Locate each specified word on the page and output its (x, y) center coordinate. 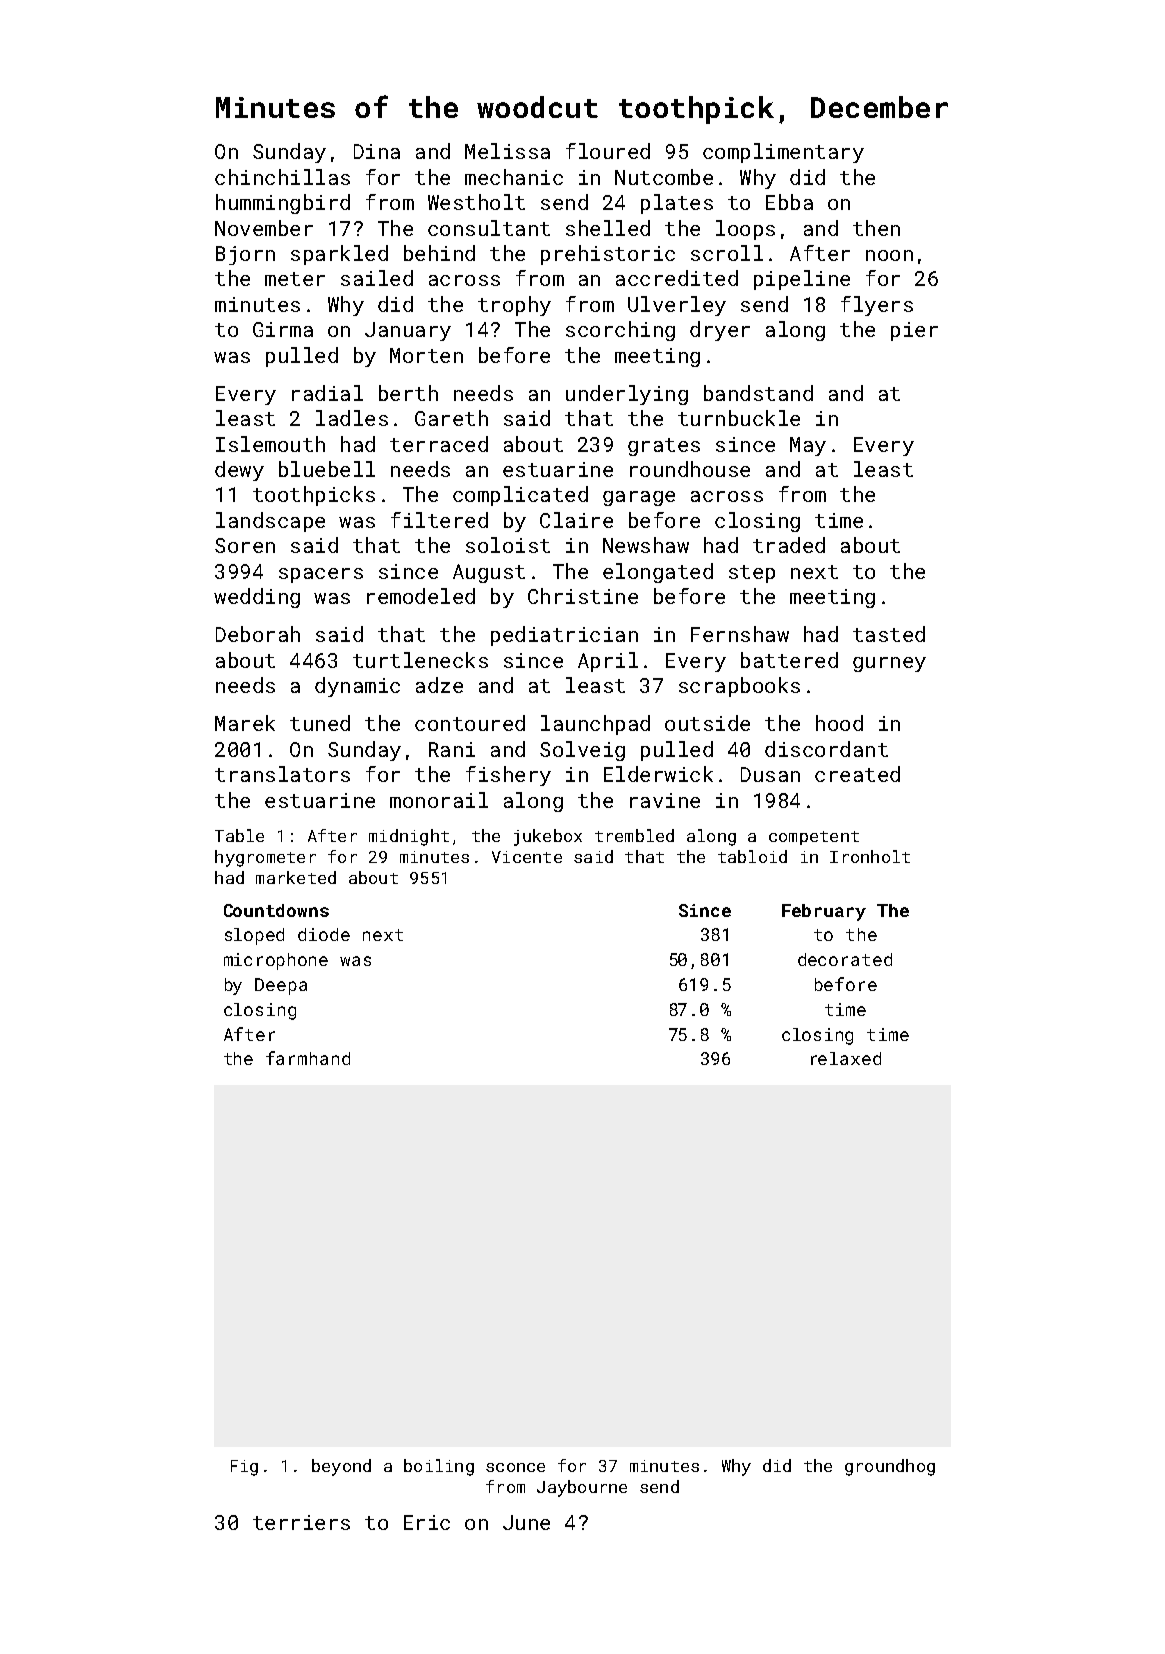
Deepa (281, 986)
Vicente (527, 857)
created (857, 774)
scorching (620, 331)
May (808, 446)
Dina (377, 151)
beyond (341, 1467)
